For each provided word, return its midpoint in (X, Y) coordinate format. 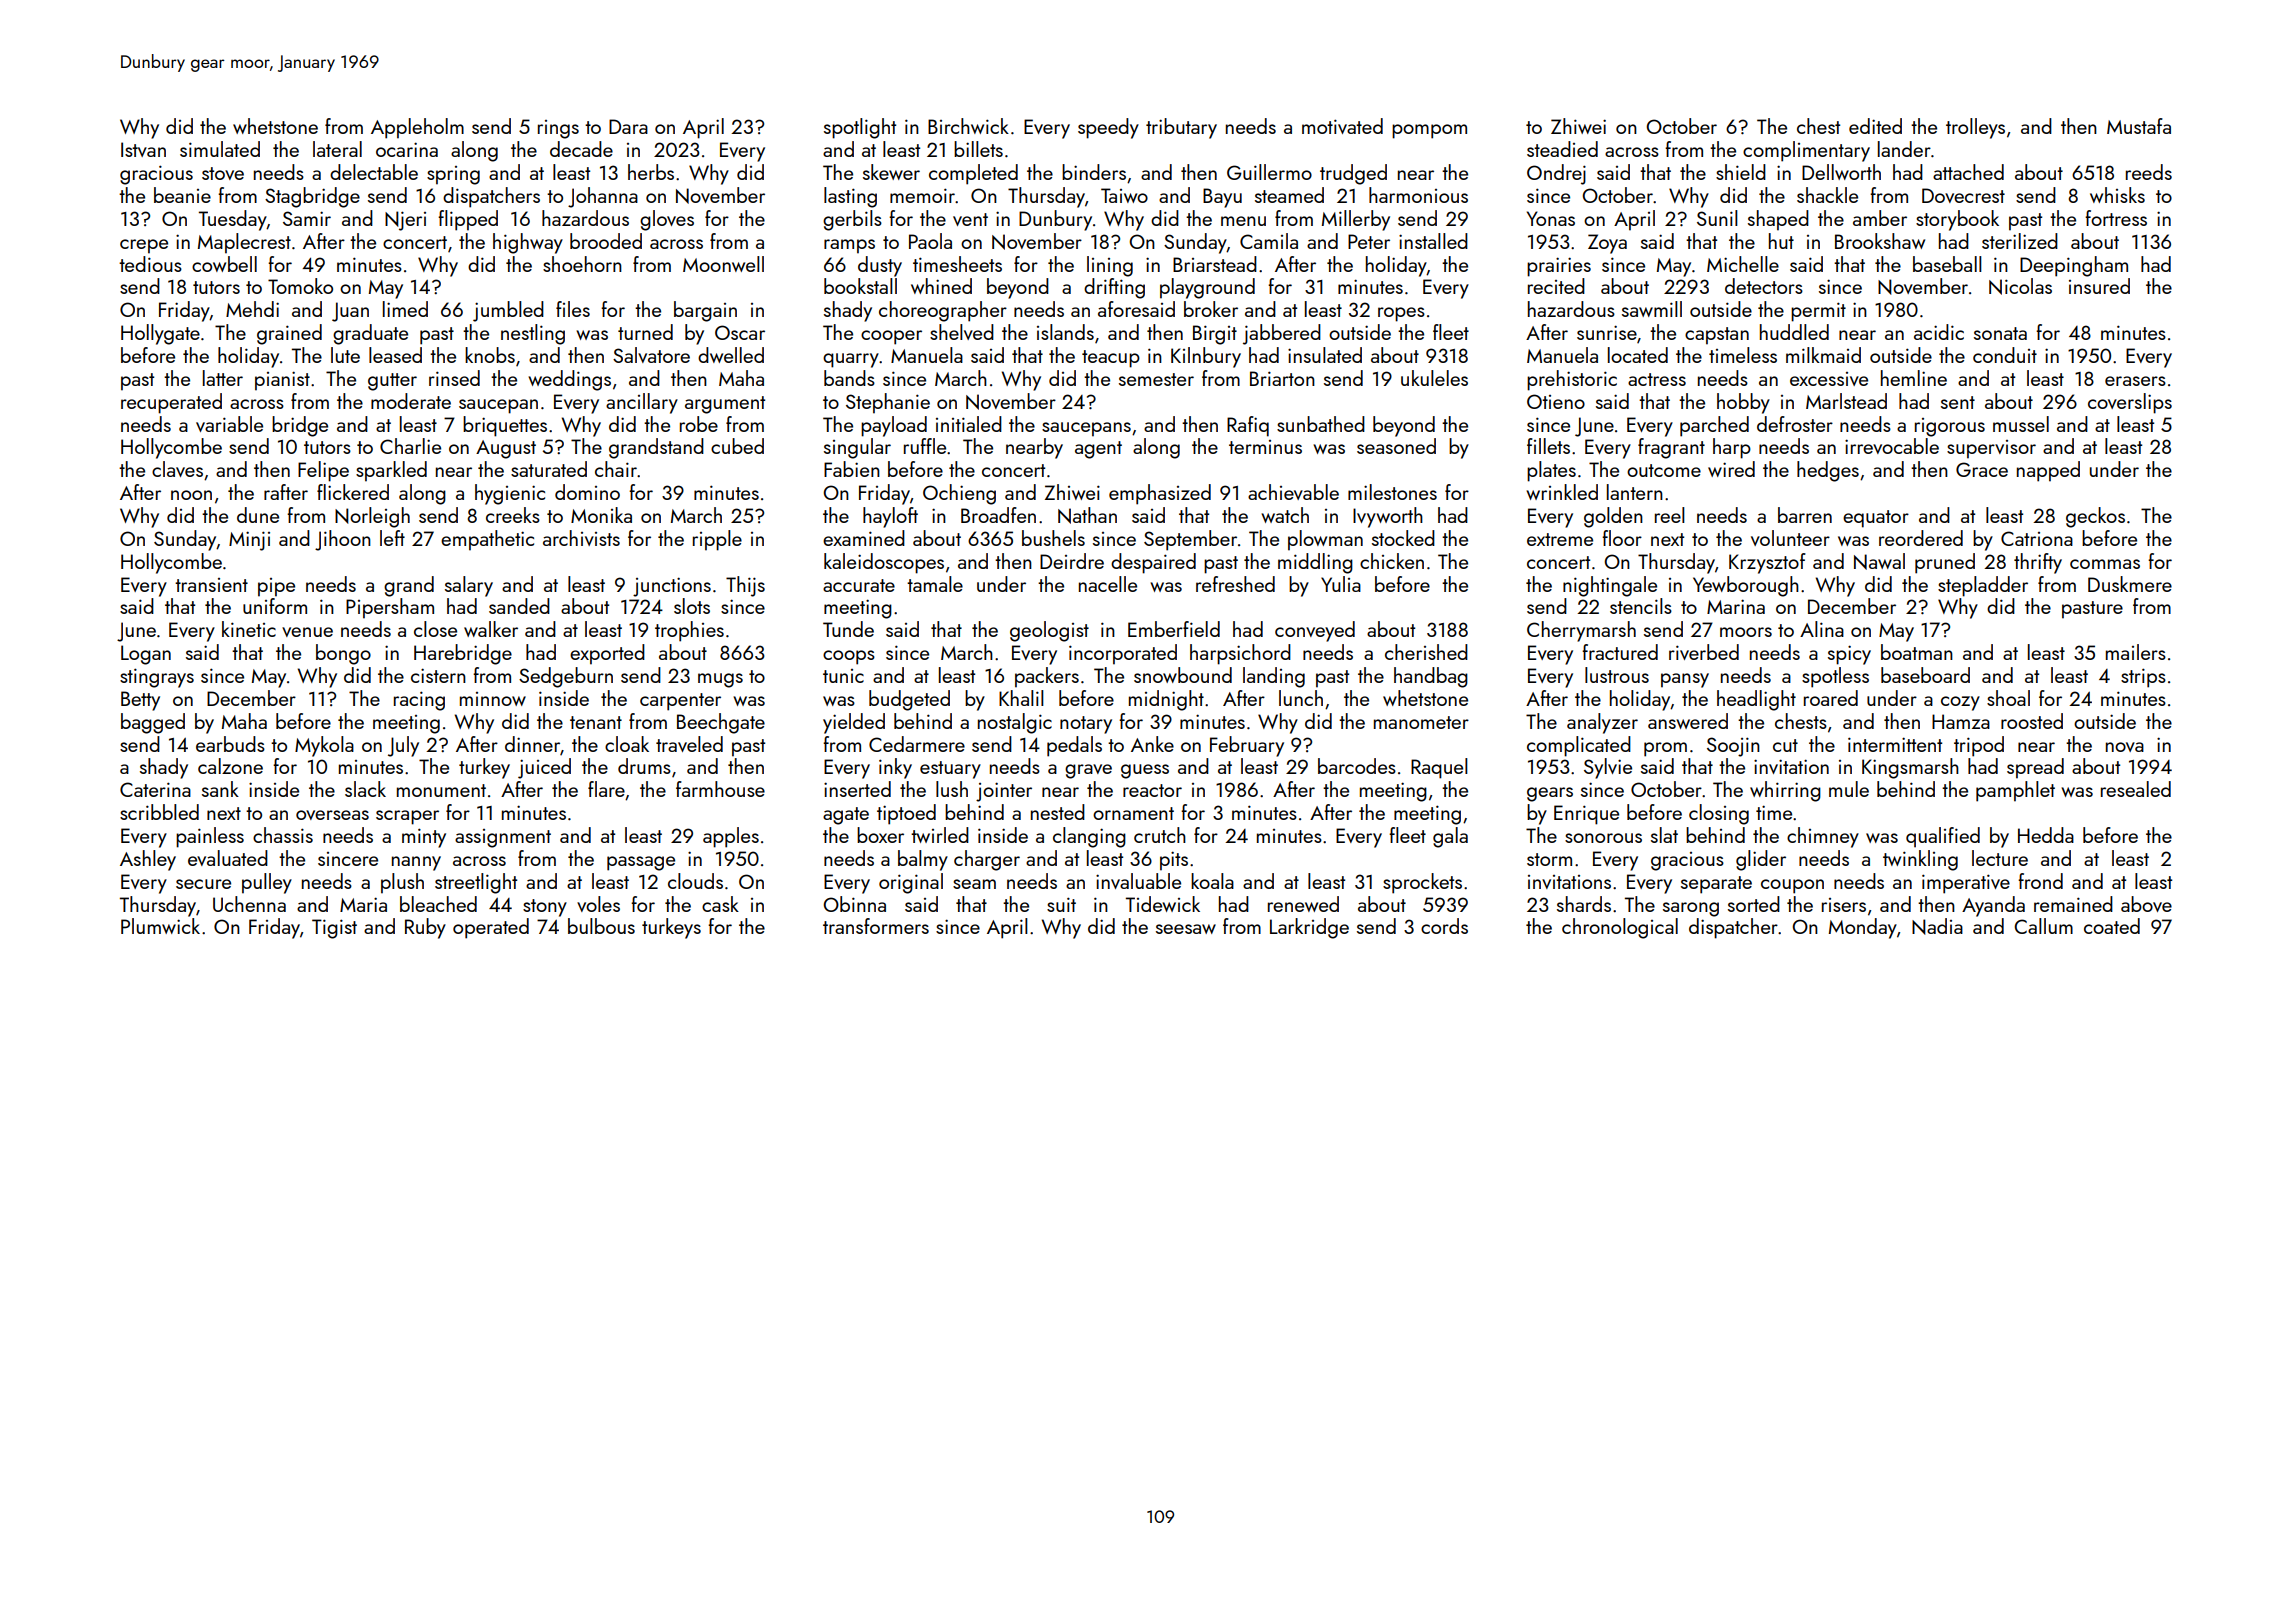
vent (970, 219)
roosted (2032, 721)
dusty (880, 266)
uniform (275, 606)
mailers (2136, 652)
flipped (468, 220)
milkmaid (1823, 355)
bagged (153, 723)
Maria (363, 904)
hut (1781, 241)
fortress (2116, 218)
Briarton (1282, 378)
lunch (1301, 698)
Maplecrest (244, 243)
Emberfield (1174, 629)
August (506, 449)
